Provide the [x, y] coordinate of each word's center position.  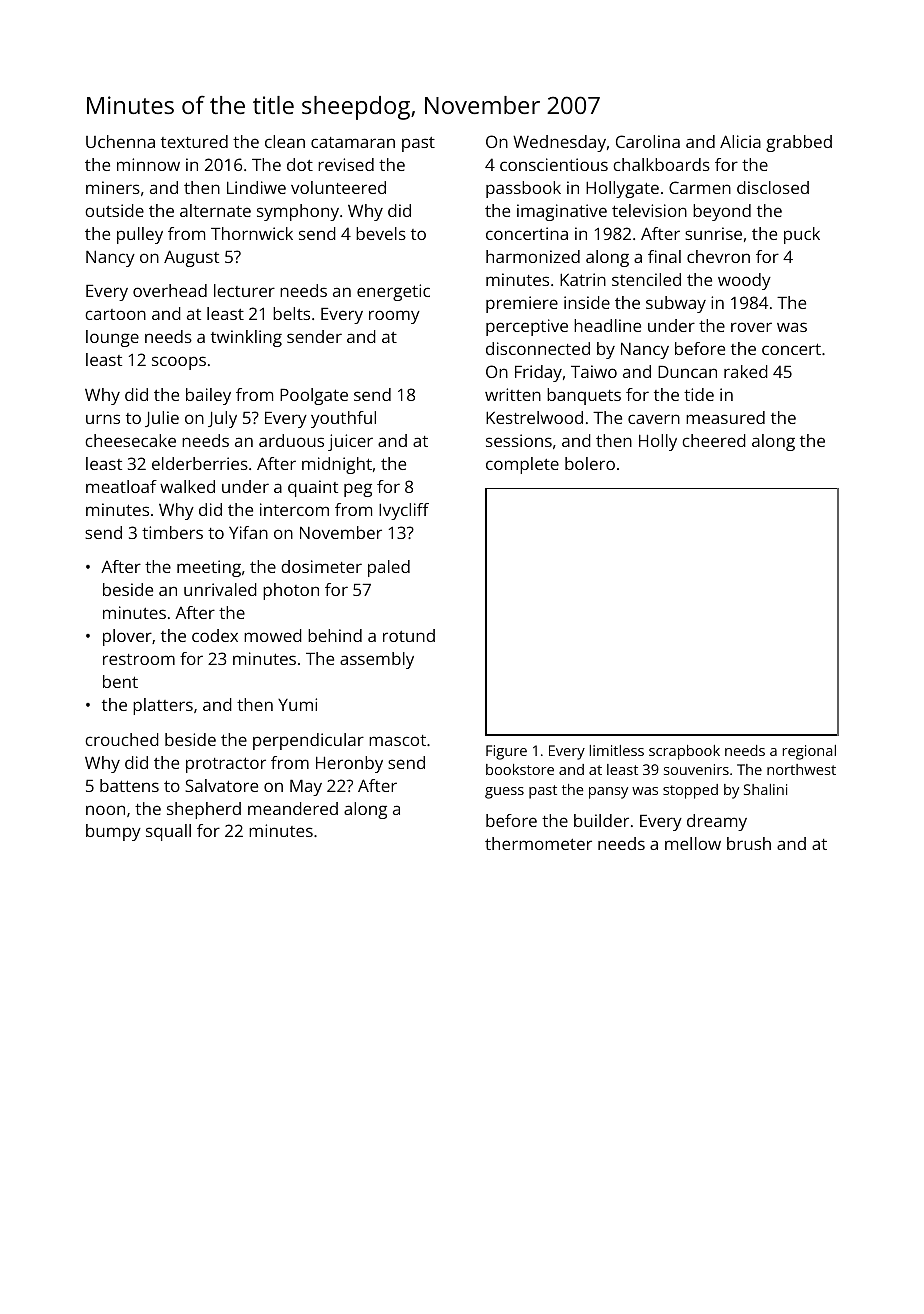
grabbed [799, 143]
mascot [397, 740]
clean [285, 141]
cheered [714, 440]
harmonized [533, 256]
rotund [409, 635]
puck [802, 235]
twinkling [246, 338]
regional [809, 752]
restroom [139, 659]
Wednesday [559, 143]
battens [129, 785]
